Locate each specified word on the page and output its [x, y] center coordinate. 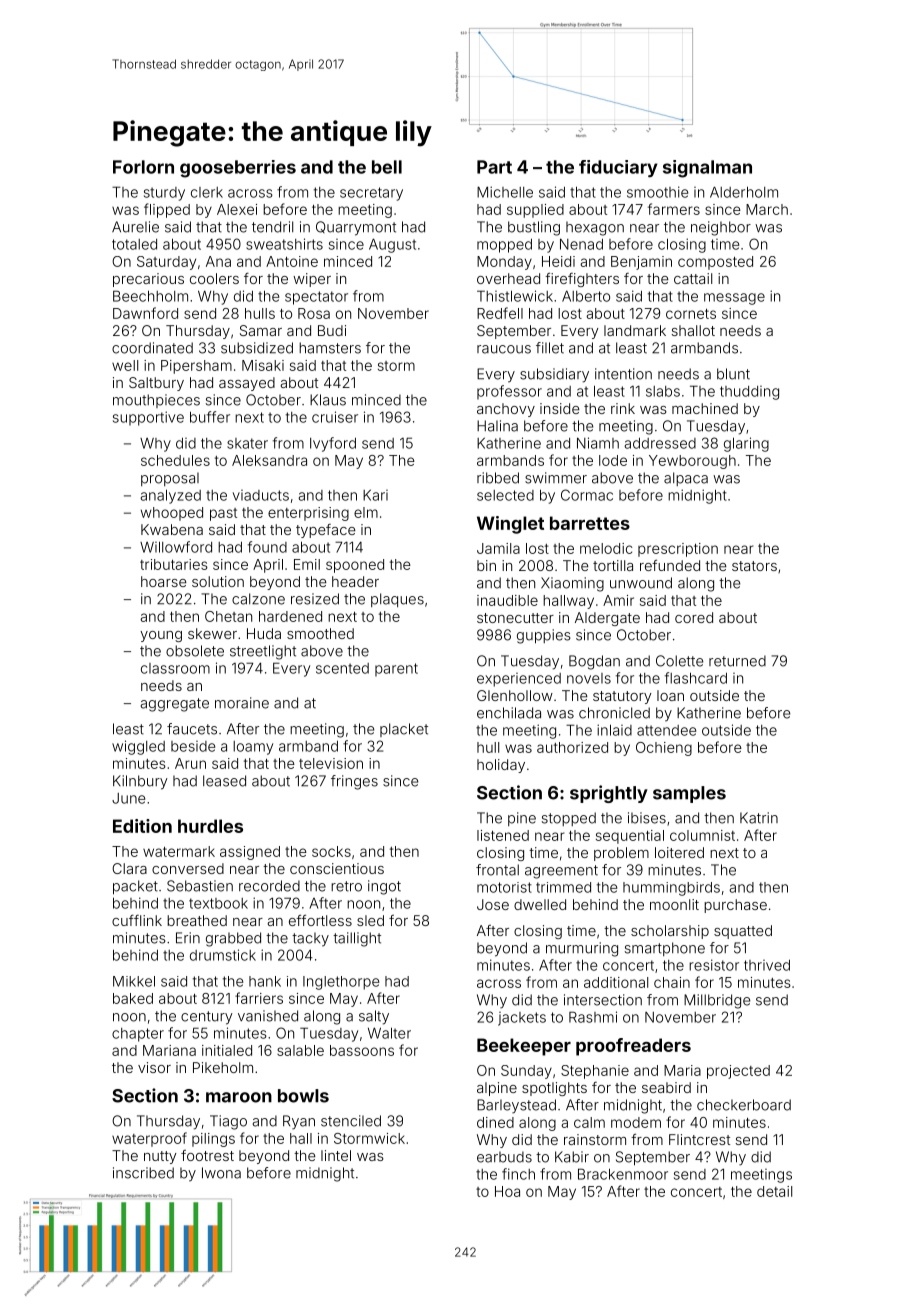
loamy [253, 748]
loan [670, 695]
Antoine [292, 261]
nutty [160, 1157]
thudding [749, 393]
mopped [504, 246]
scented [342, 668]
